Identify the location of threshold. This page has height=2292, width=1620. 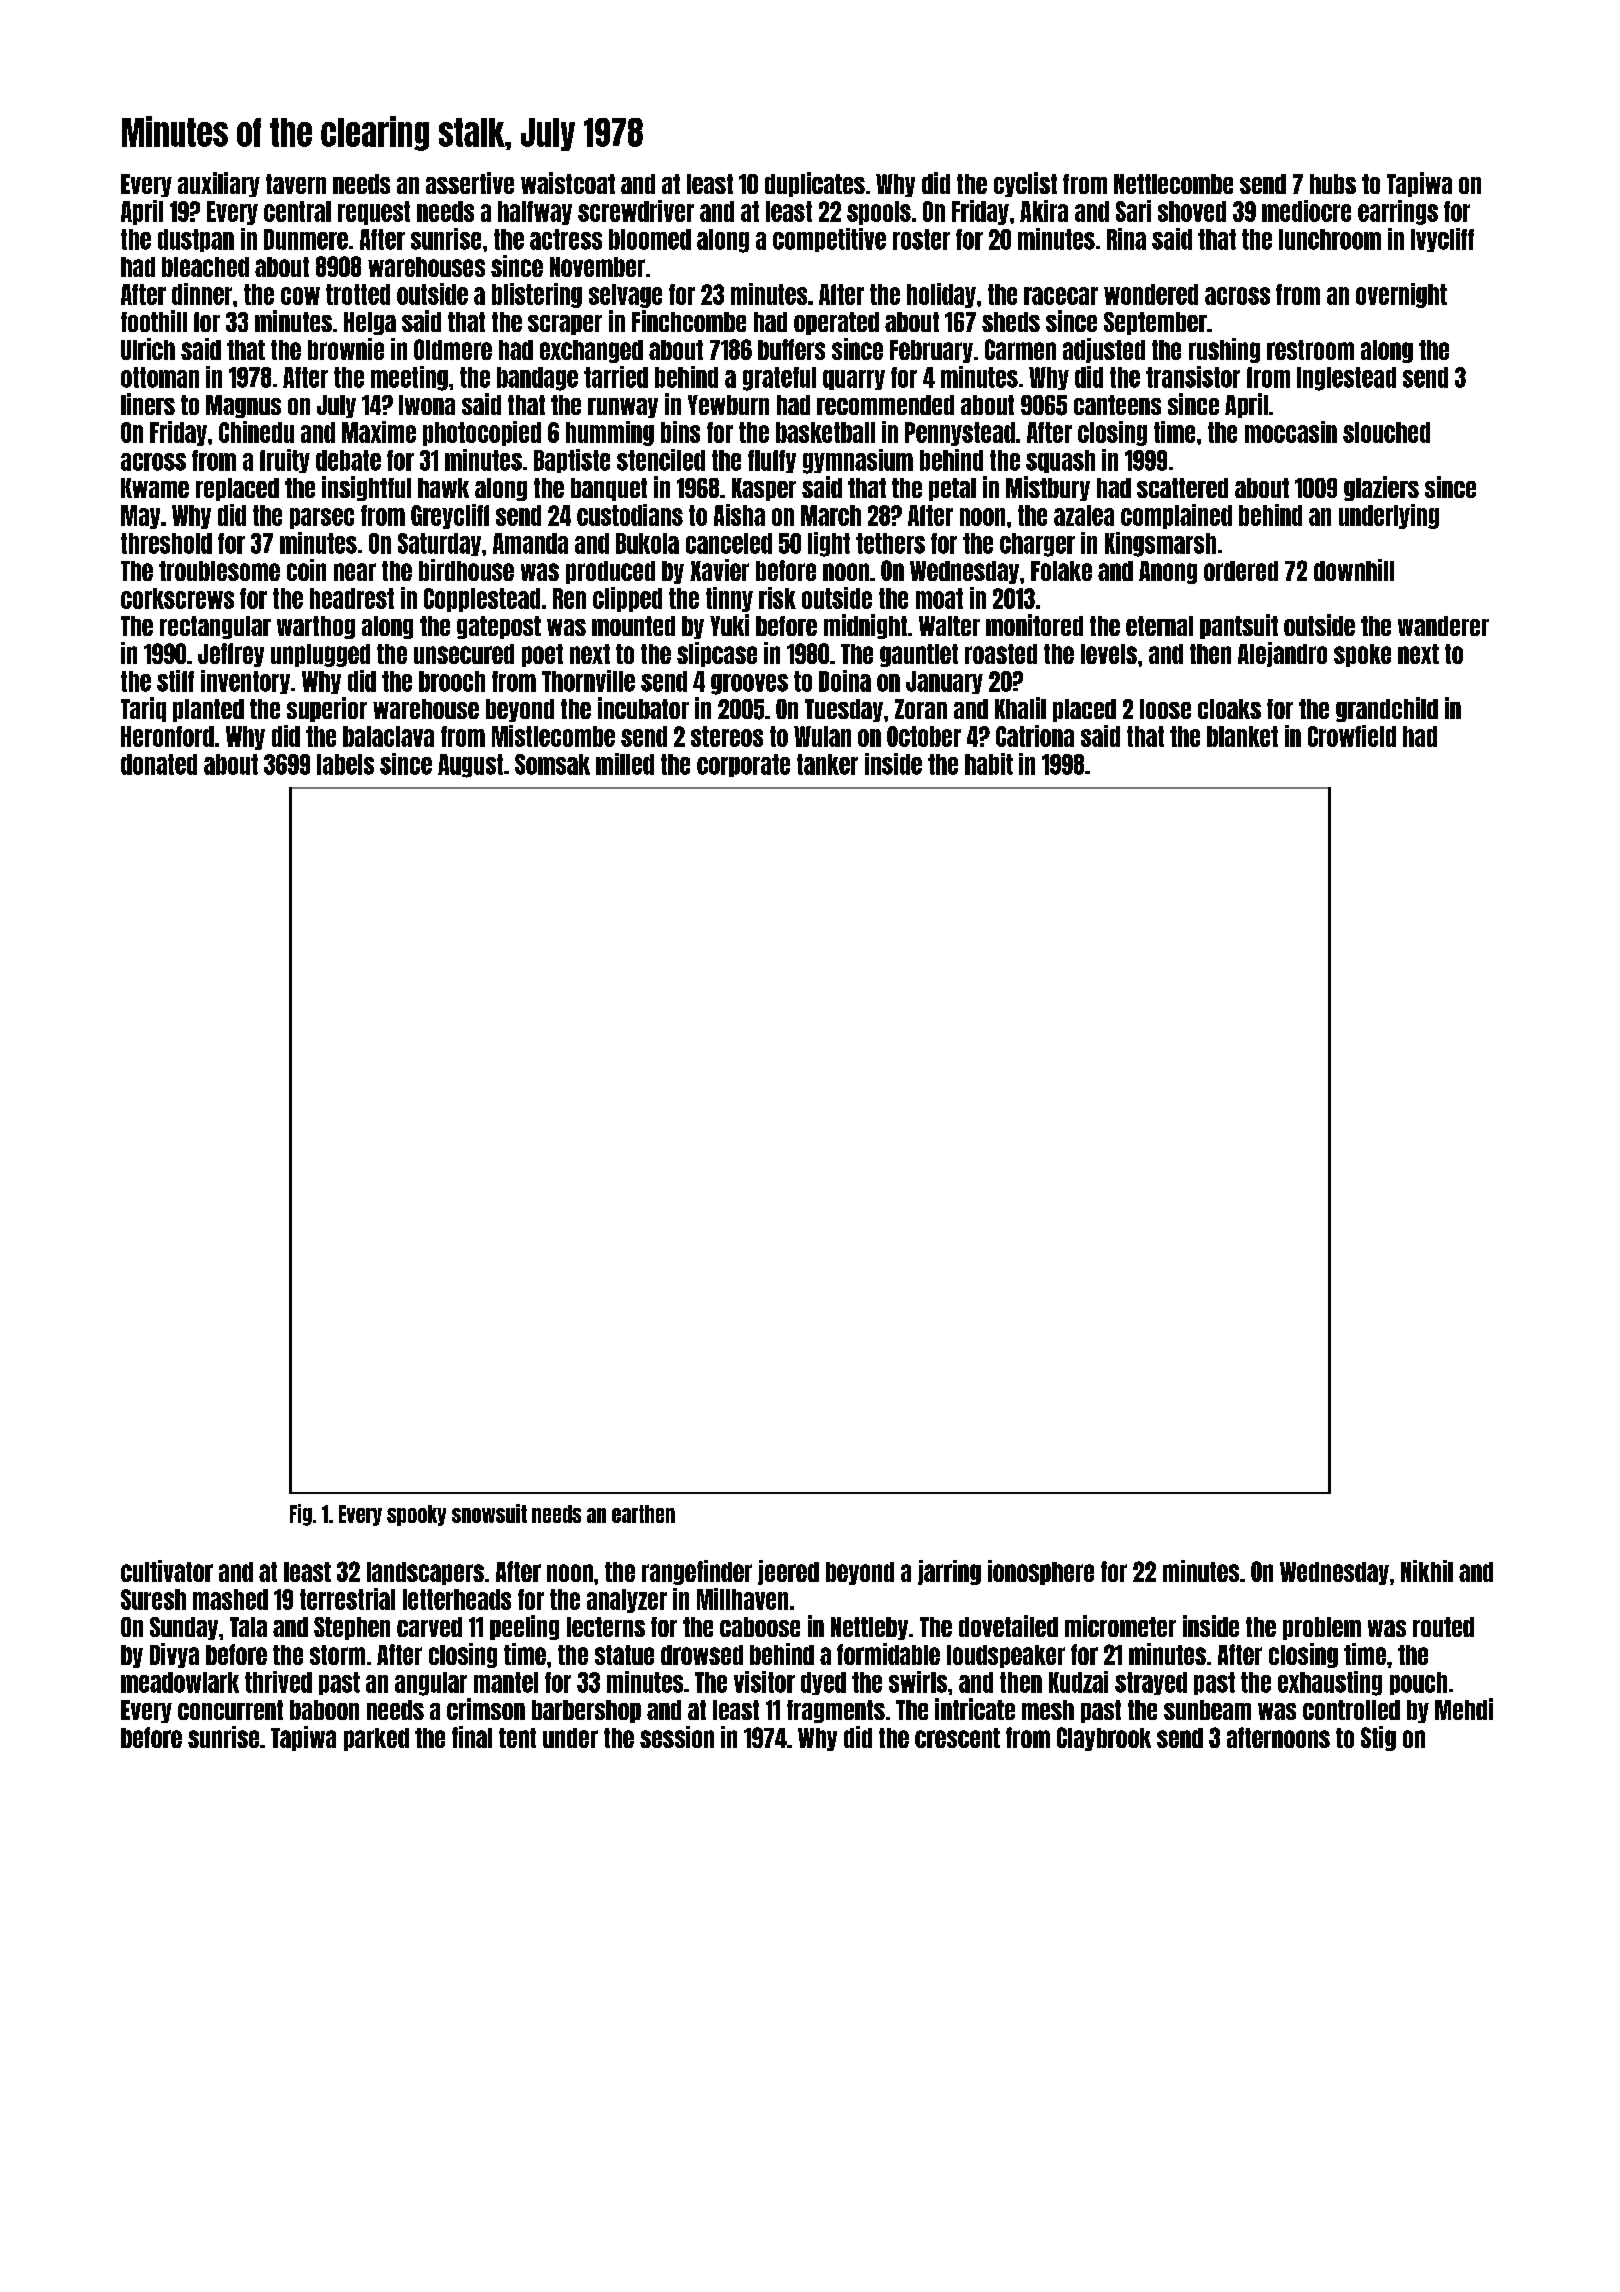
(166, 543).
